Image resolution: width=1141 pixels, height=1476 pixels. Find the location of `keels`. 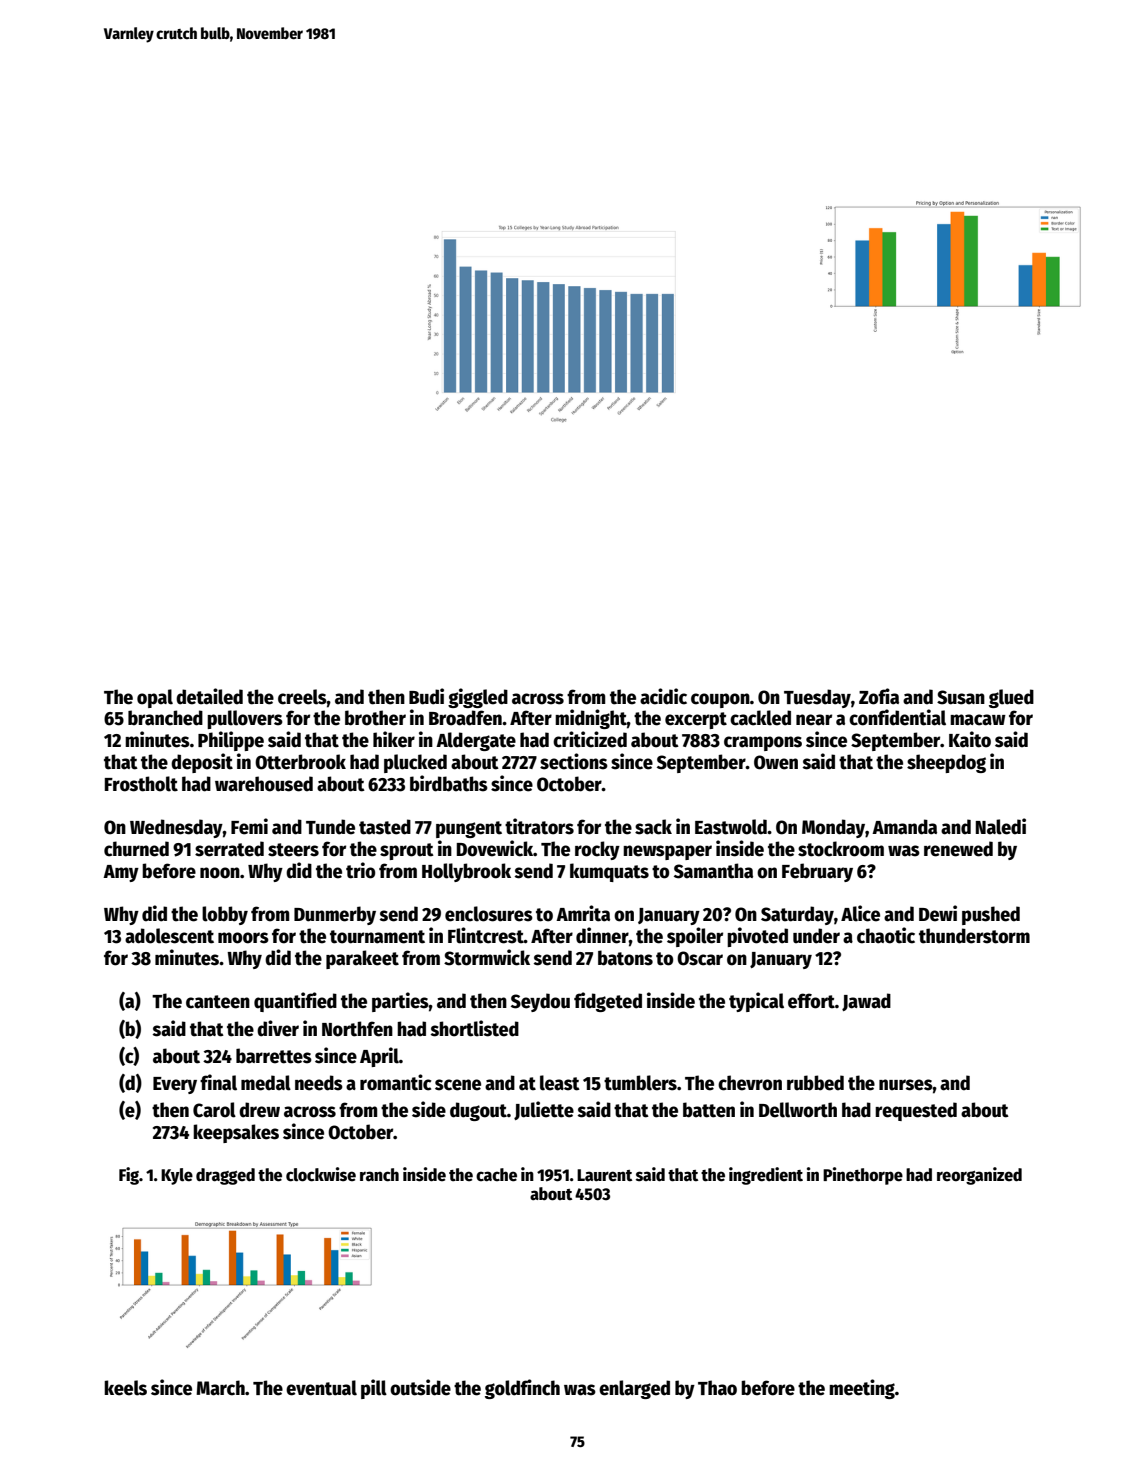

keels is located at coordinates (125, 1388).
